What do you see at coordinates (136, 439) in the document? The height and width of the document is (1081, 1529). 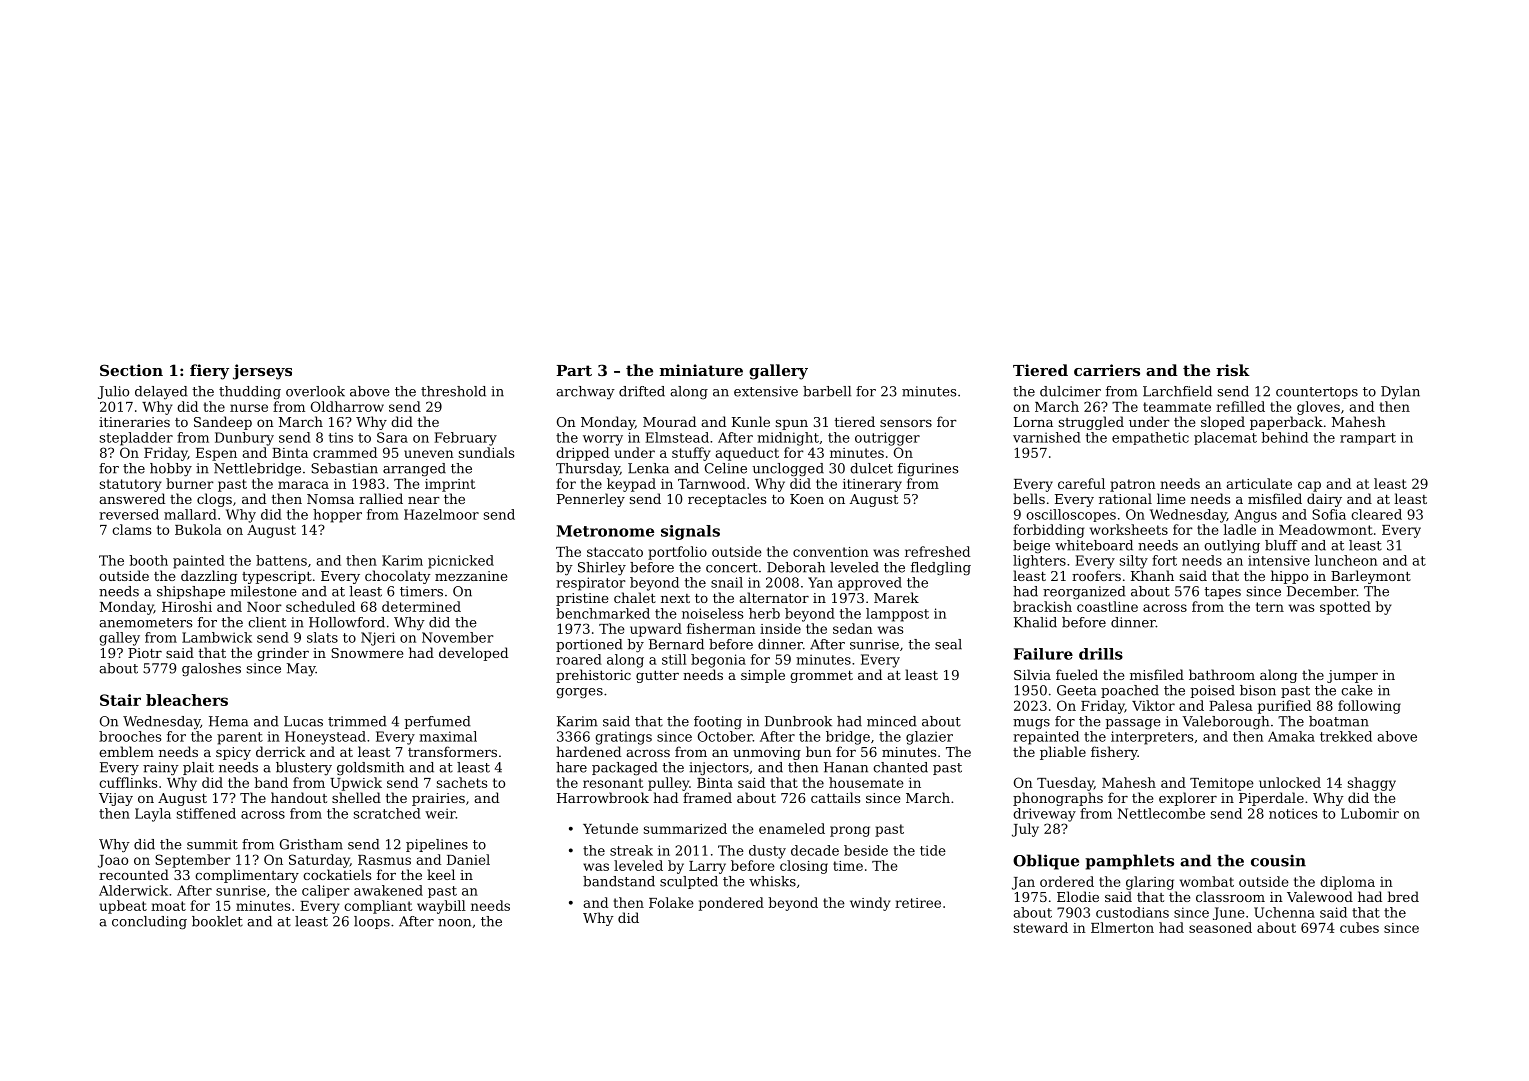 I see `stepladder` at bounding box center [136, 439].
